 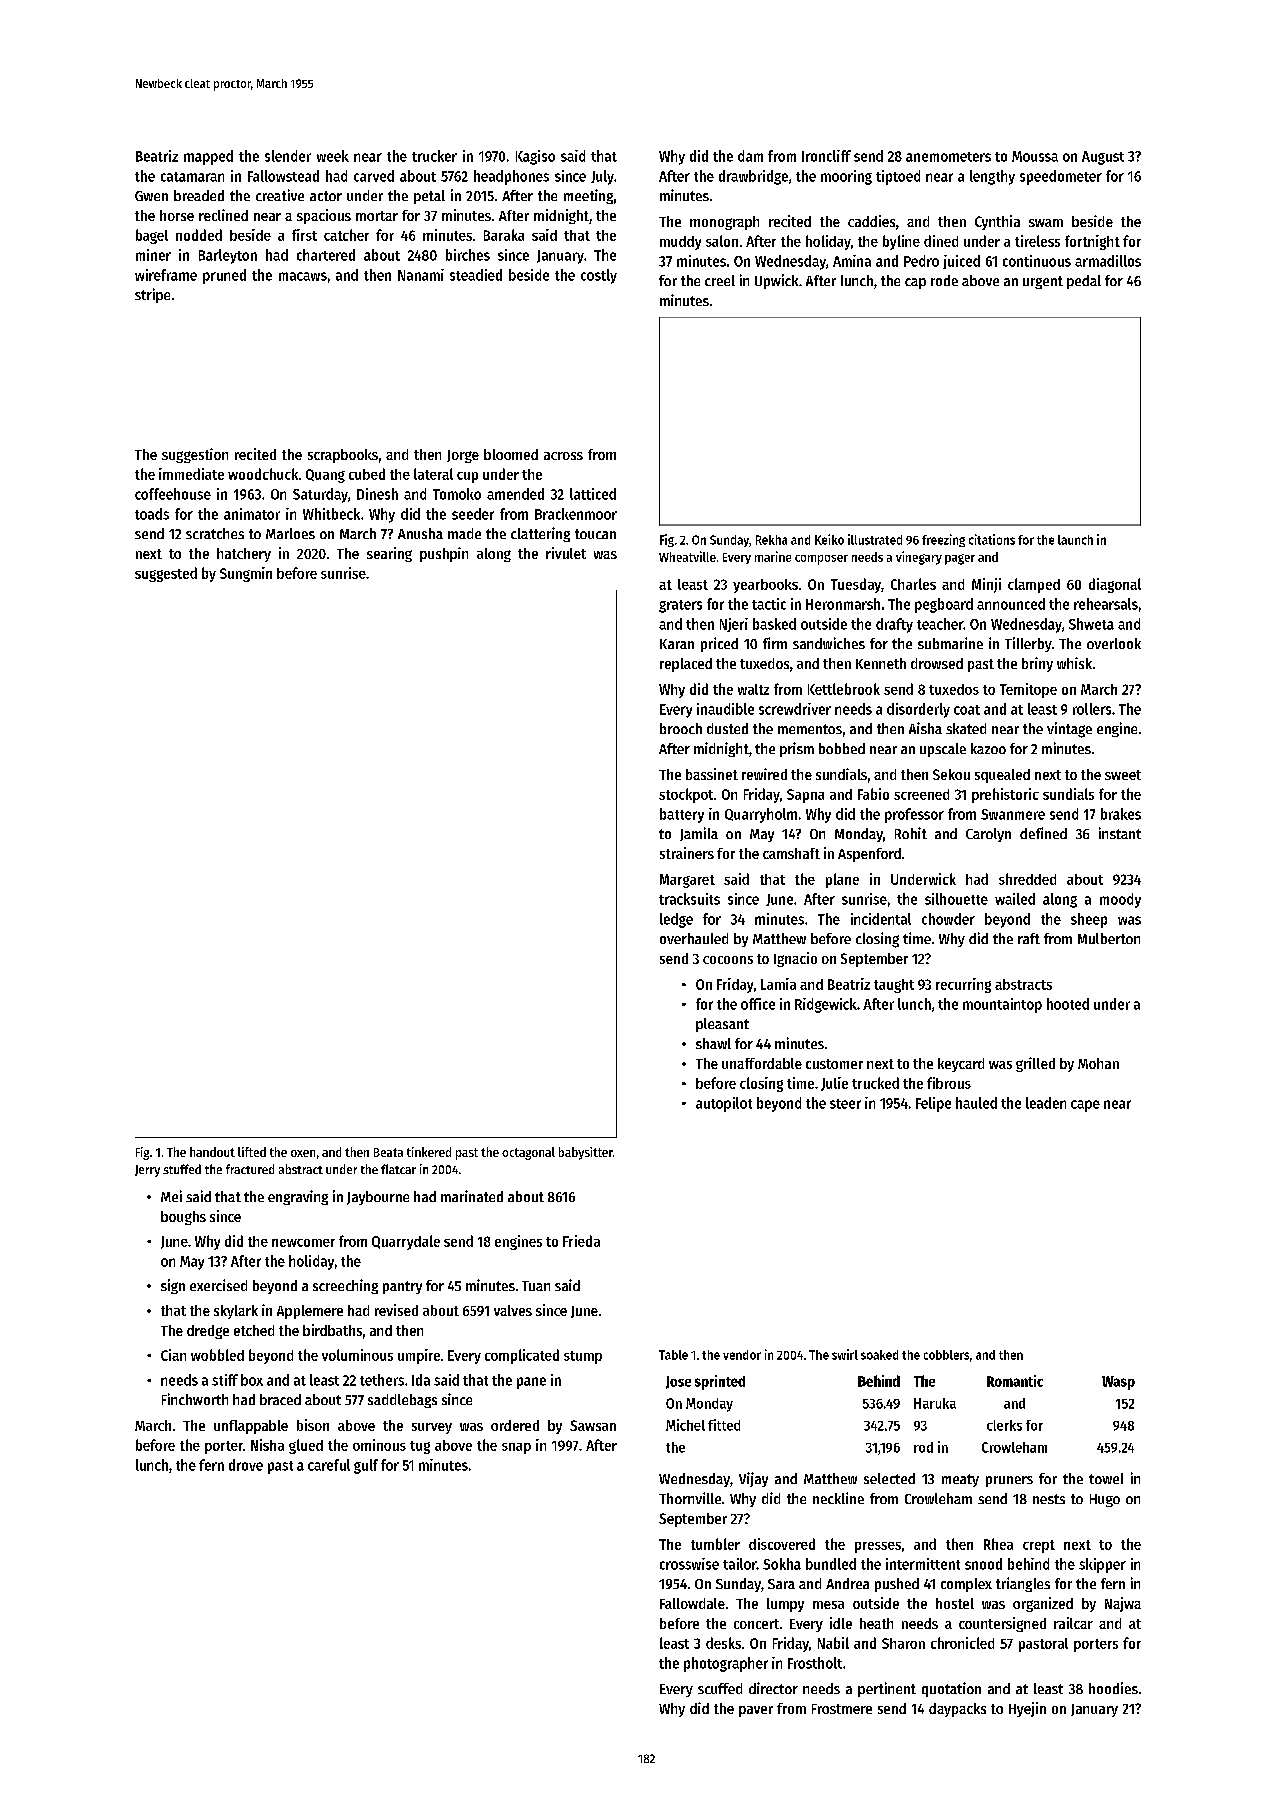 I want to click on Mohan, so click(x=1098, y=1063).
